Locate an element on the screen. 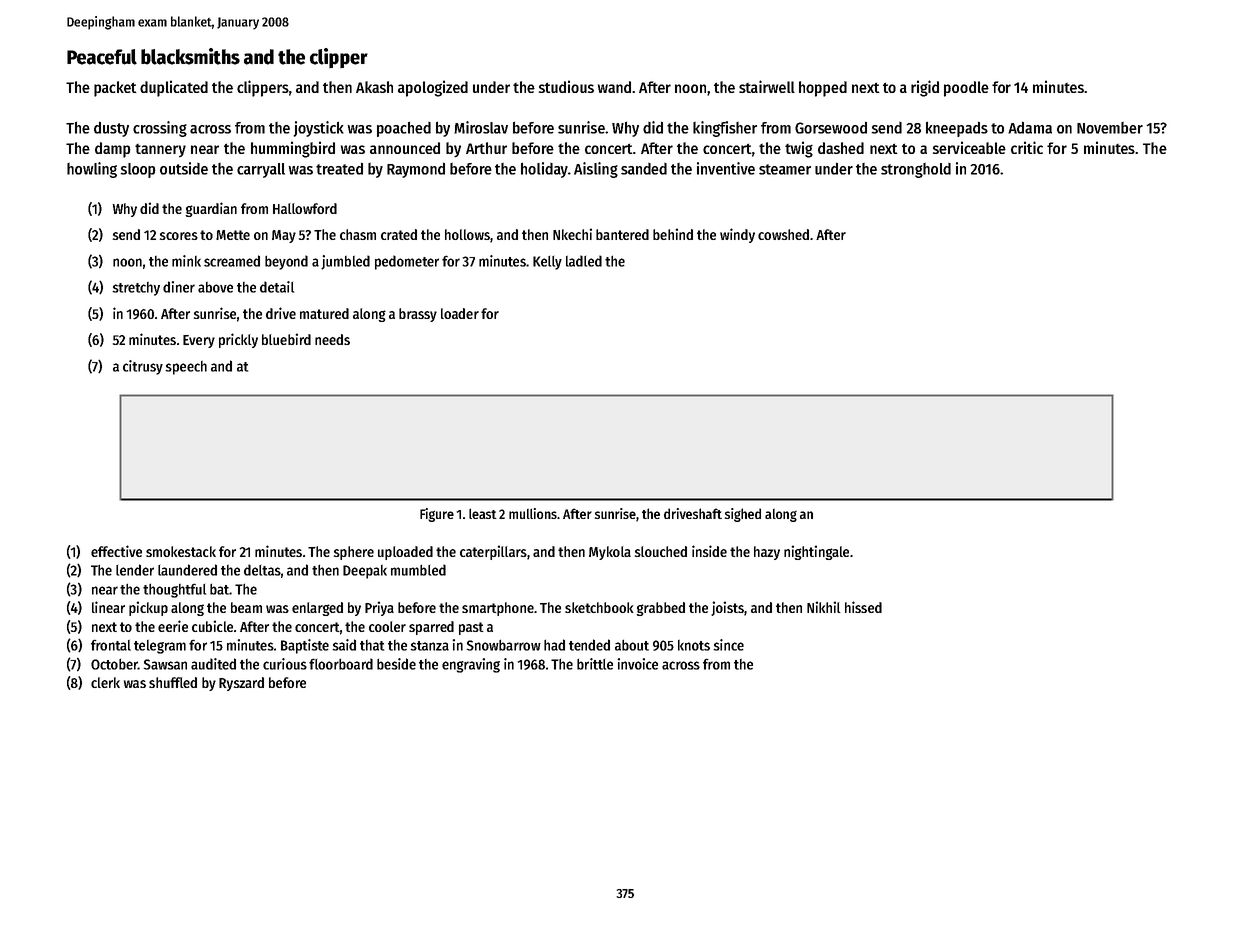  lender is located at coordinates (135, 570).
